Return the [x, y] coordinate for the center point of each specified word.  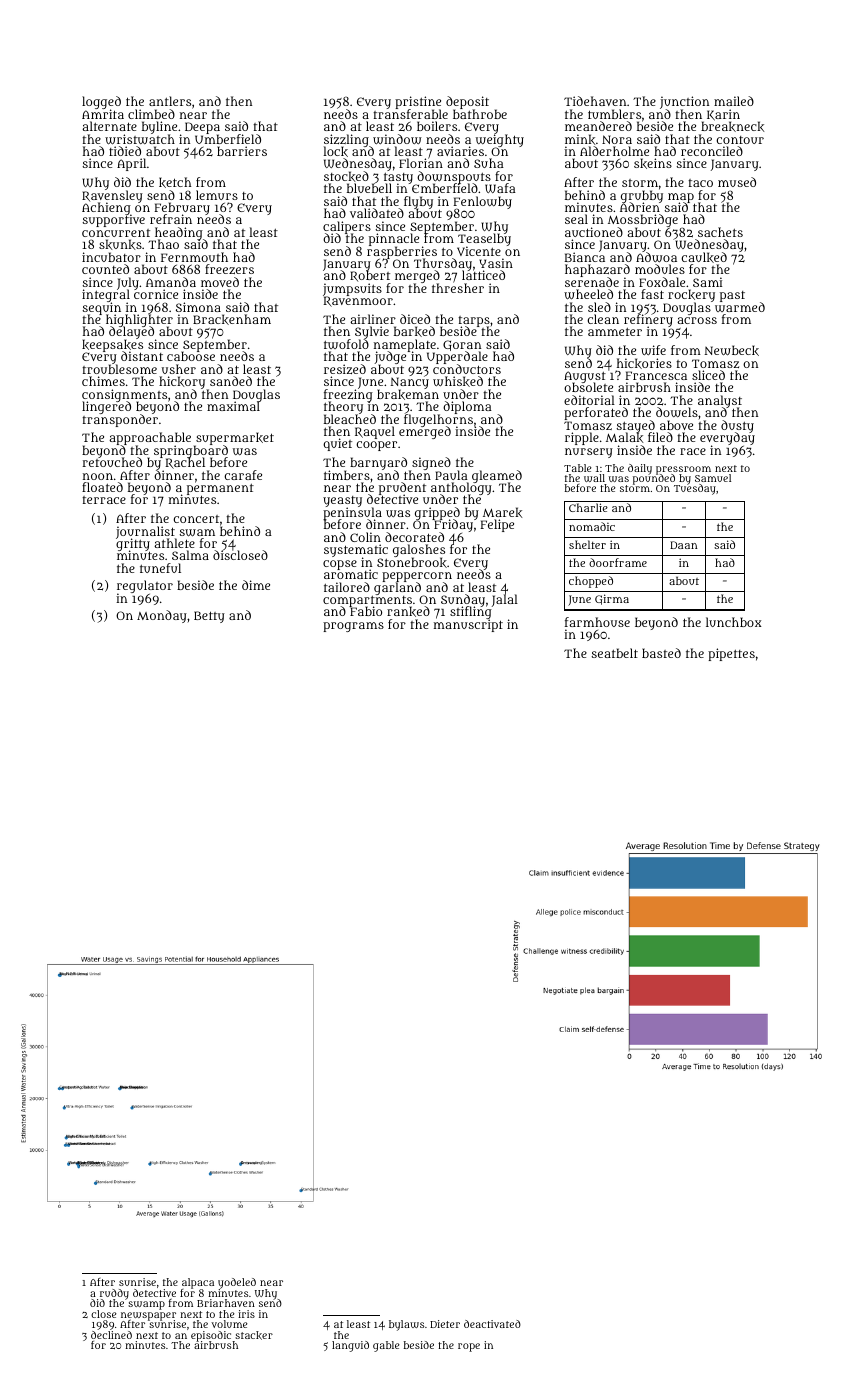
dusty [737, 426]
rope [469, 1347]
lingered [106, 408]
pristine [418, 103]
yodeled [237, 1283]
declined [111, 1335]
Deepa [202, 128]
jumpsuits [352, 290]
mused [737, 182]
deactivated [492, 1324]
